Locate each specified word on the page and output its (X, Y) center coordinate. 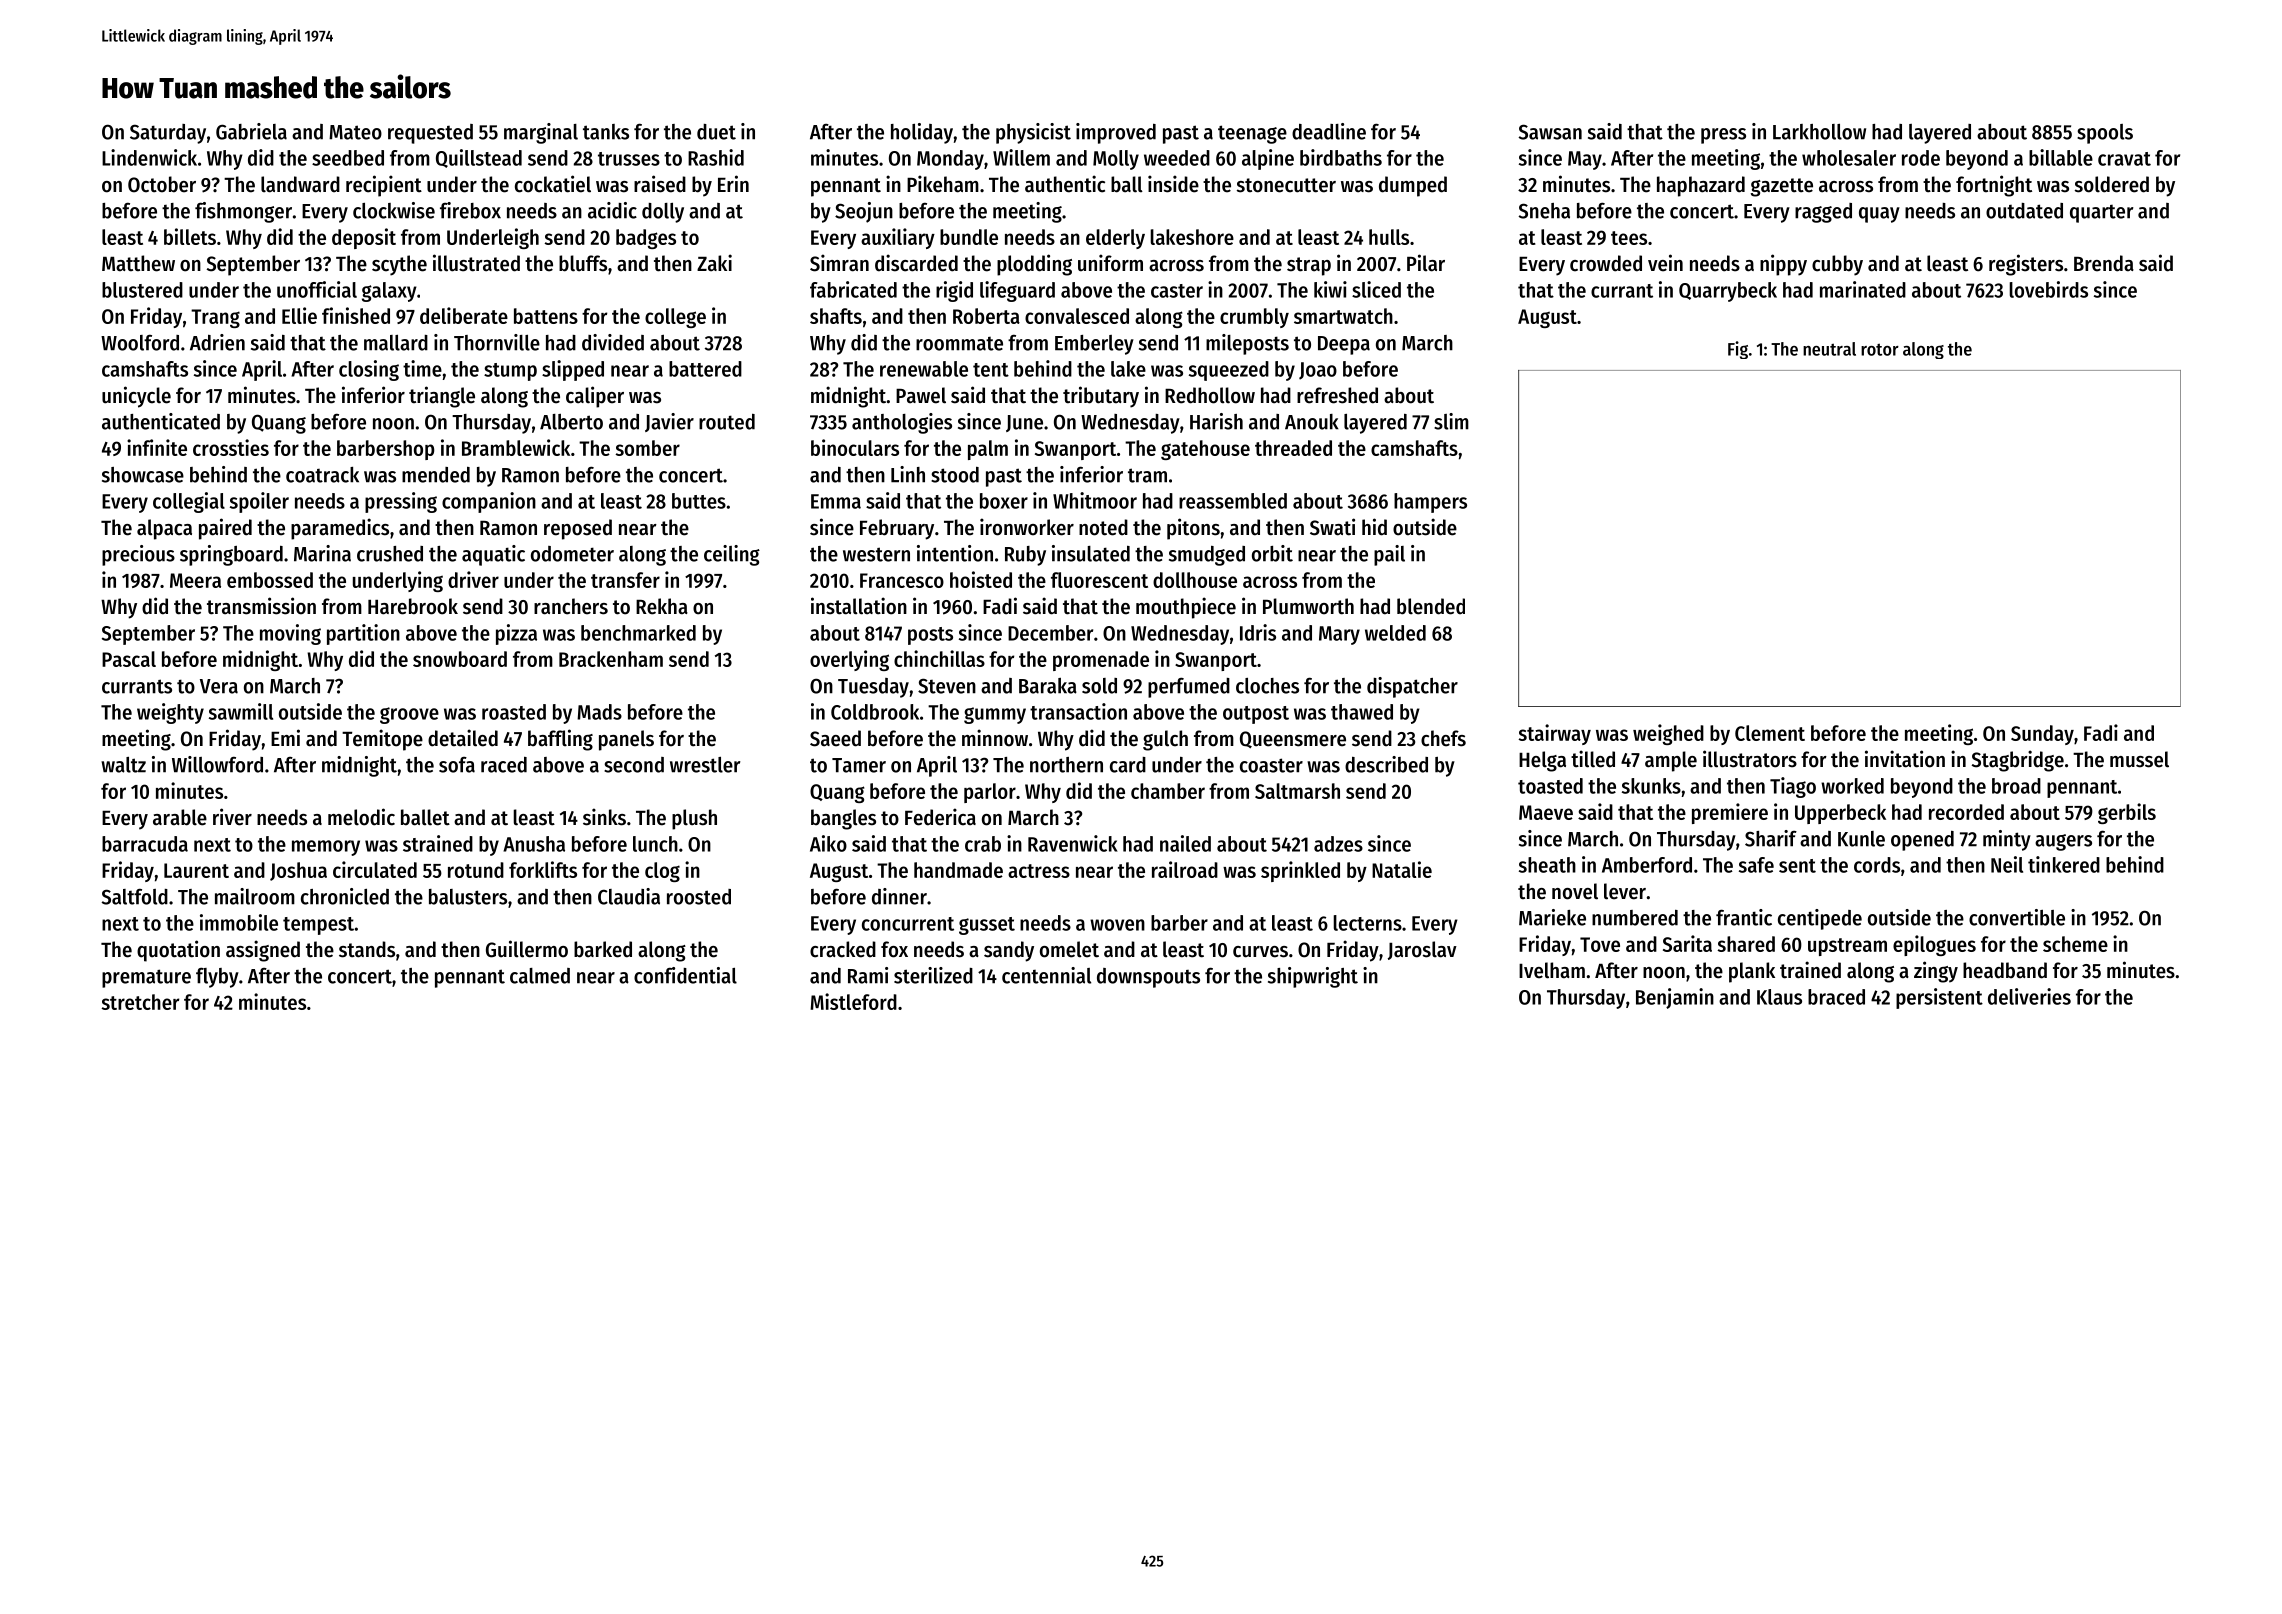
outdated (2024, 211)
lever (1625, 891)
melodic (361, 817)
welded (1395, 633)
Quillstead (479, 158)
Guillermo (527, 949)
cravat (2124, 159)
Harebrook (413, 606)
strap (1309, 266)
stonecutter (1286, 185)
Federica (940, 817)
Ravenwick (1073, 843)
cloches (1267, 686)
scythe (399, 265)
